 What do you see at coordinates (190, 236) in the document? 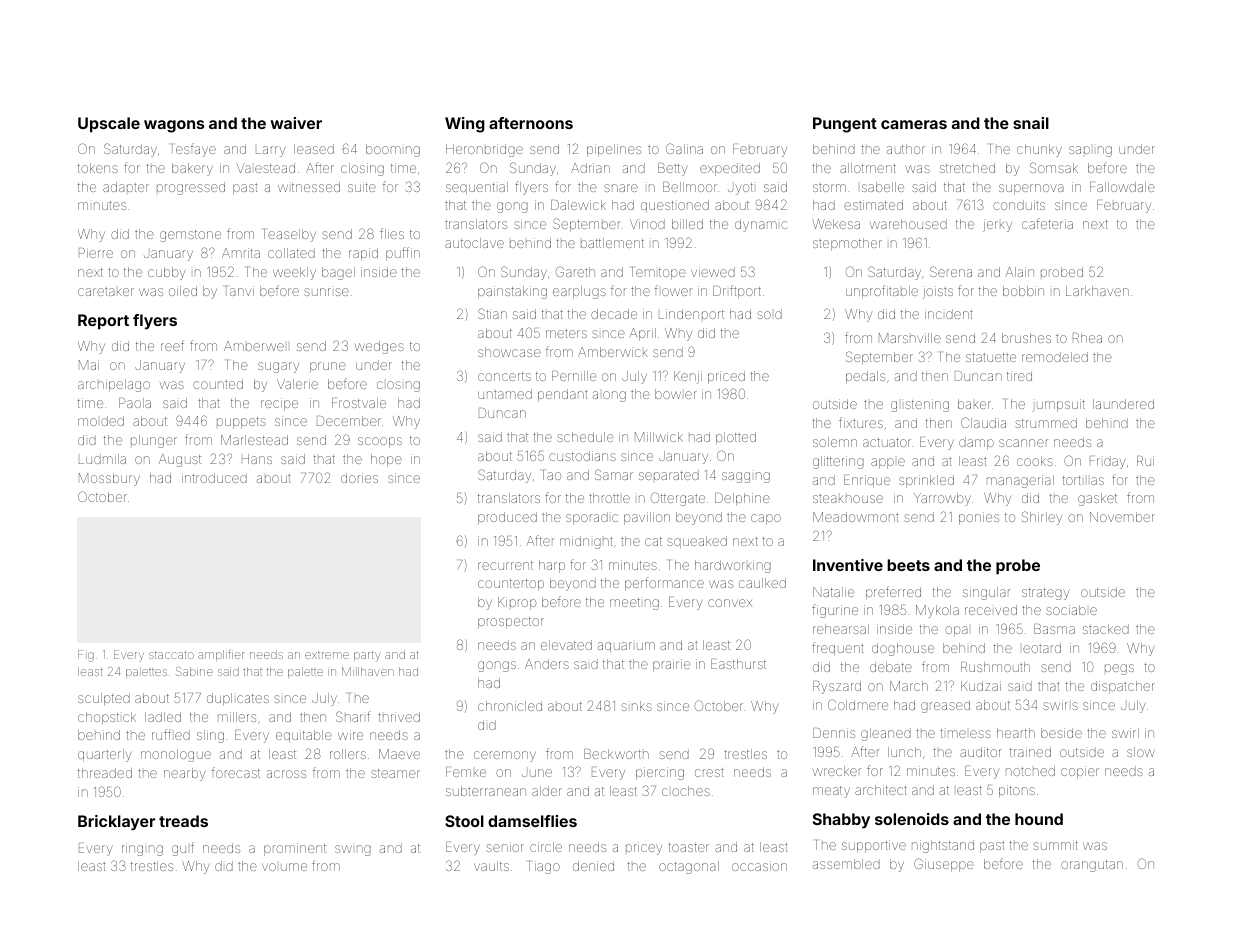
I see `gemstone` at bounding box center [190, 236].
